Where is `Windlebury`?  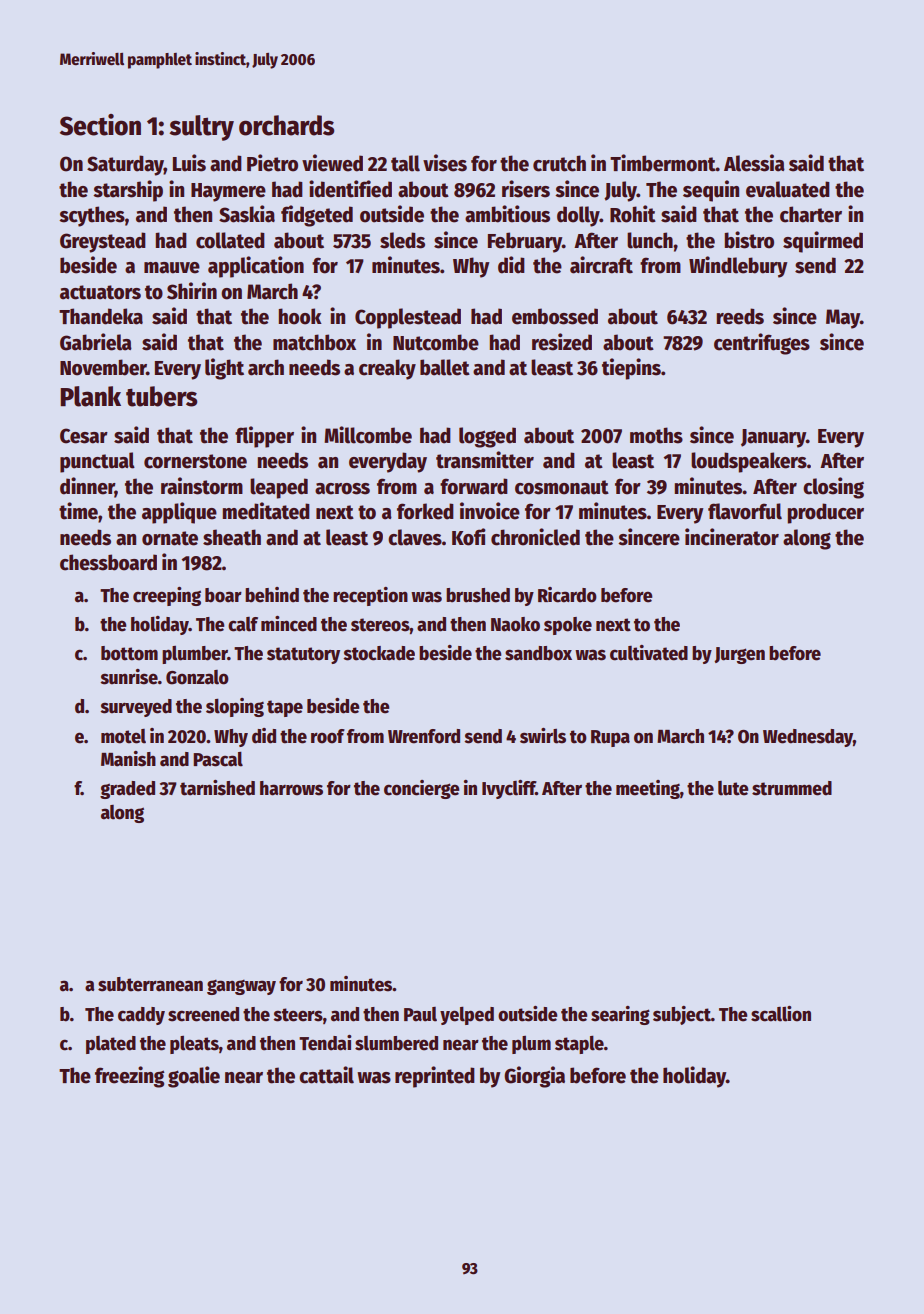 Windlebury is located at coordinates (738, 267).
